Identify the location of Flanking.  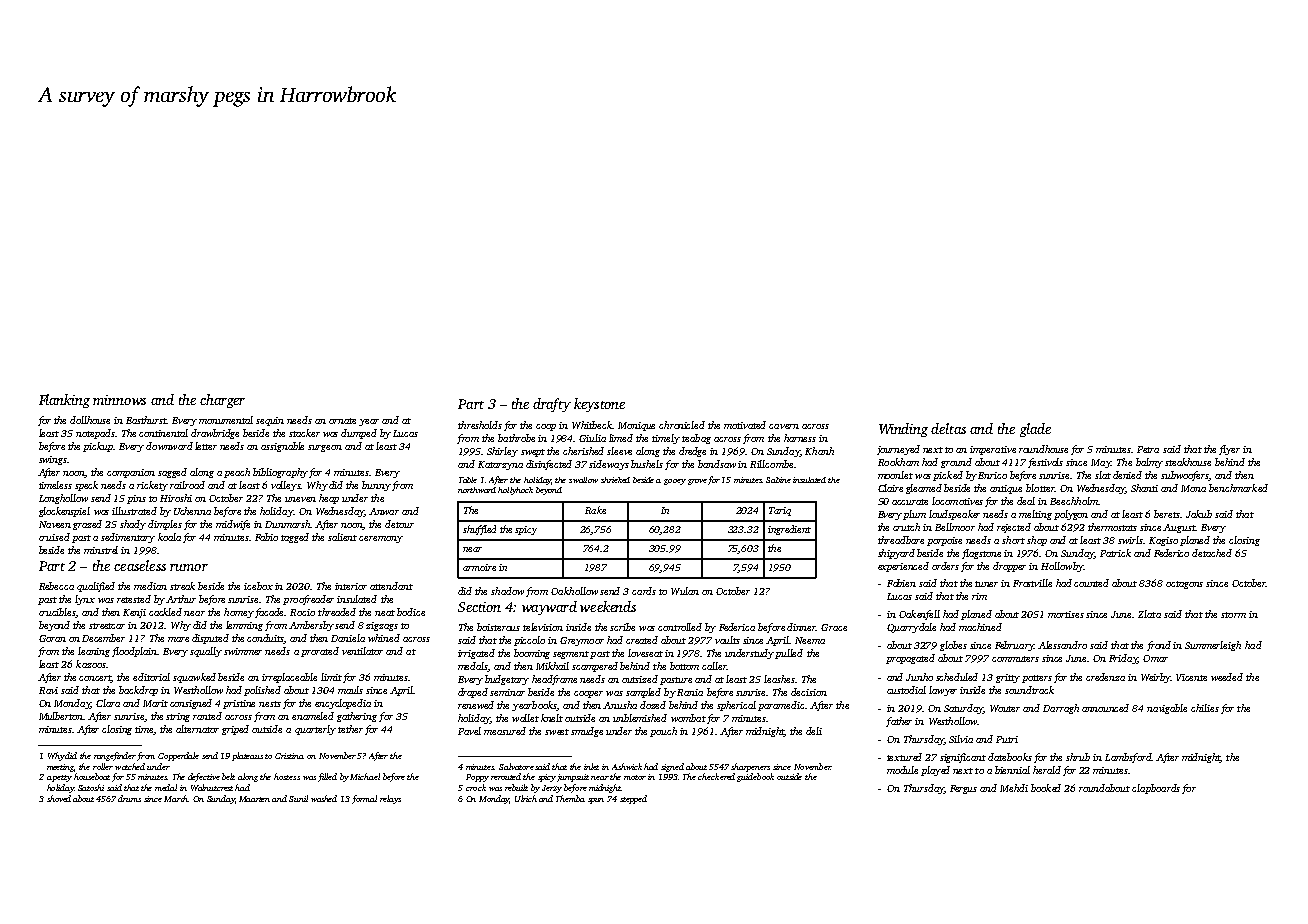
(64, 401).
